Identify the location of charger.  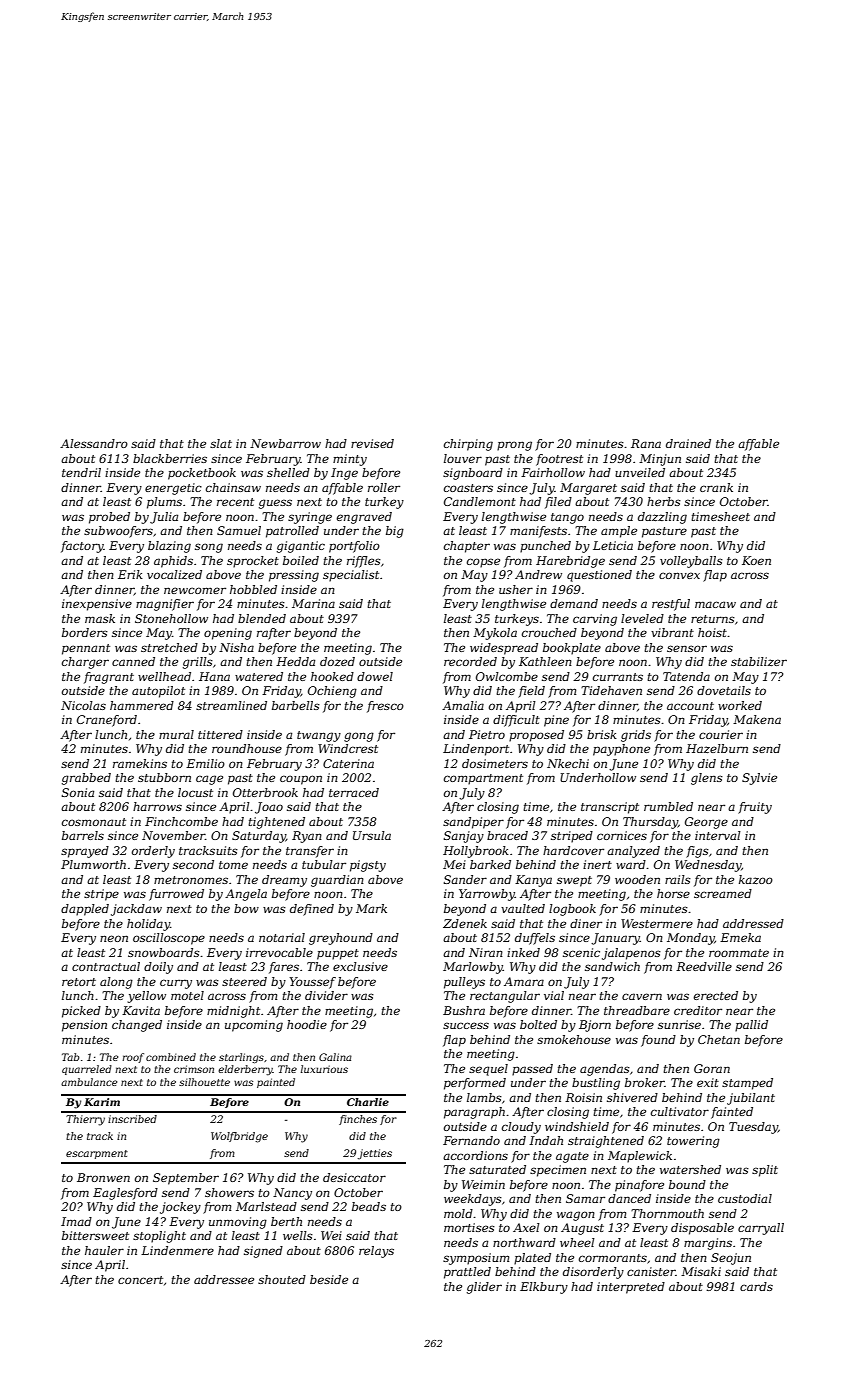
(85, 663).
